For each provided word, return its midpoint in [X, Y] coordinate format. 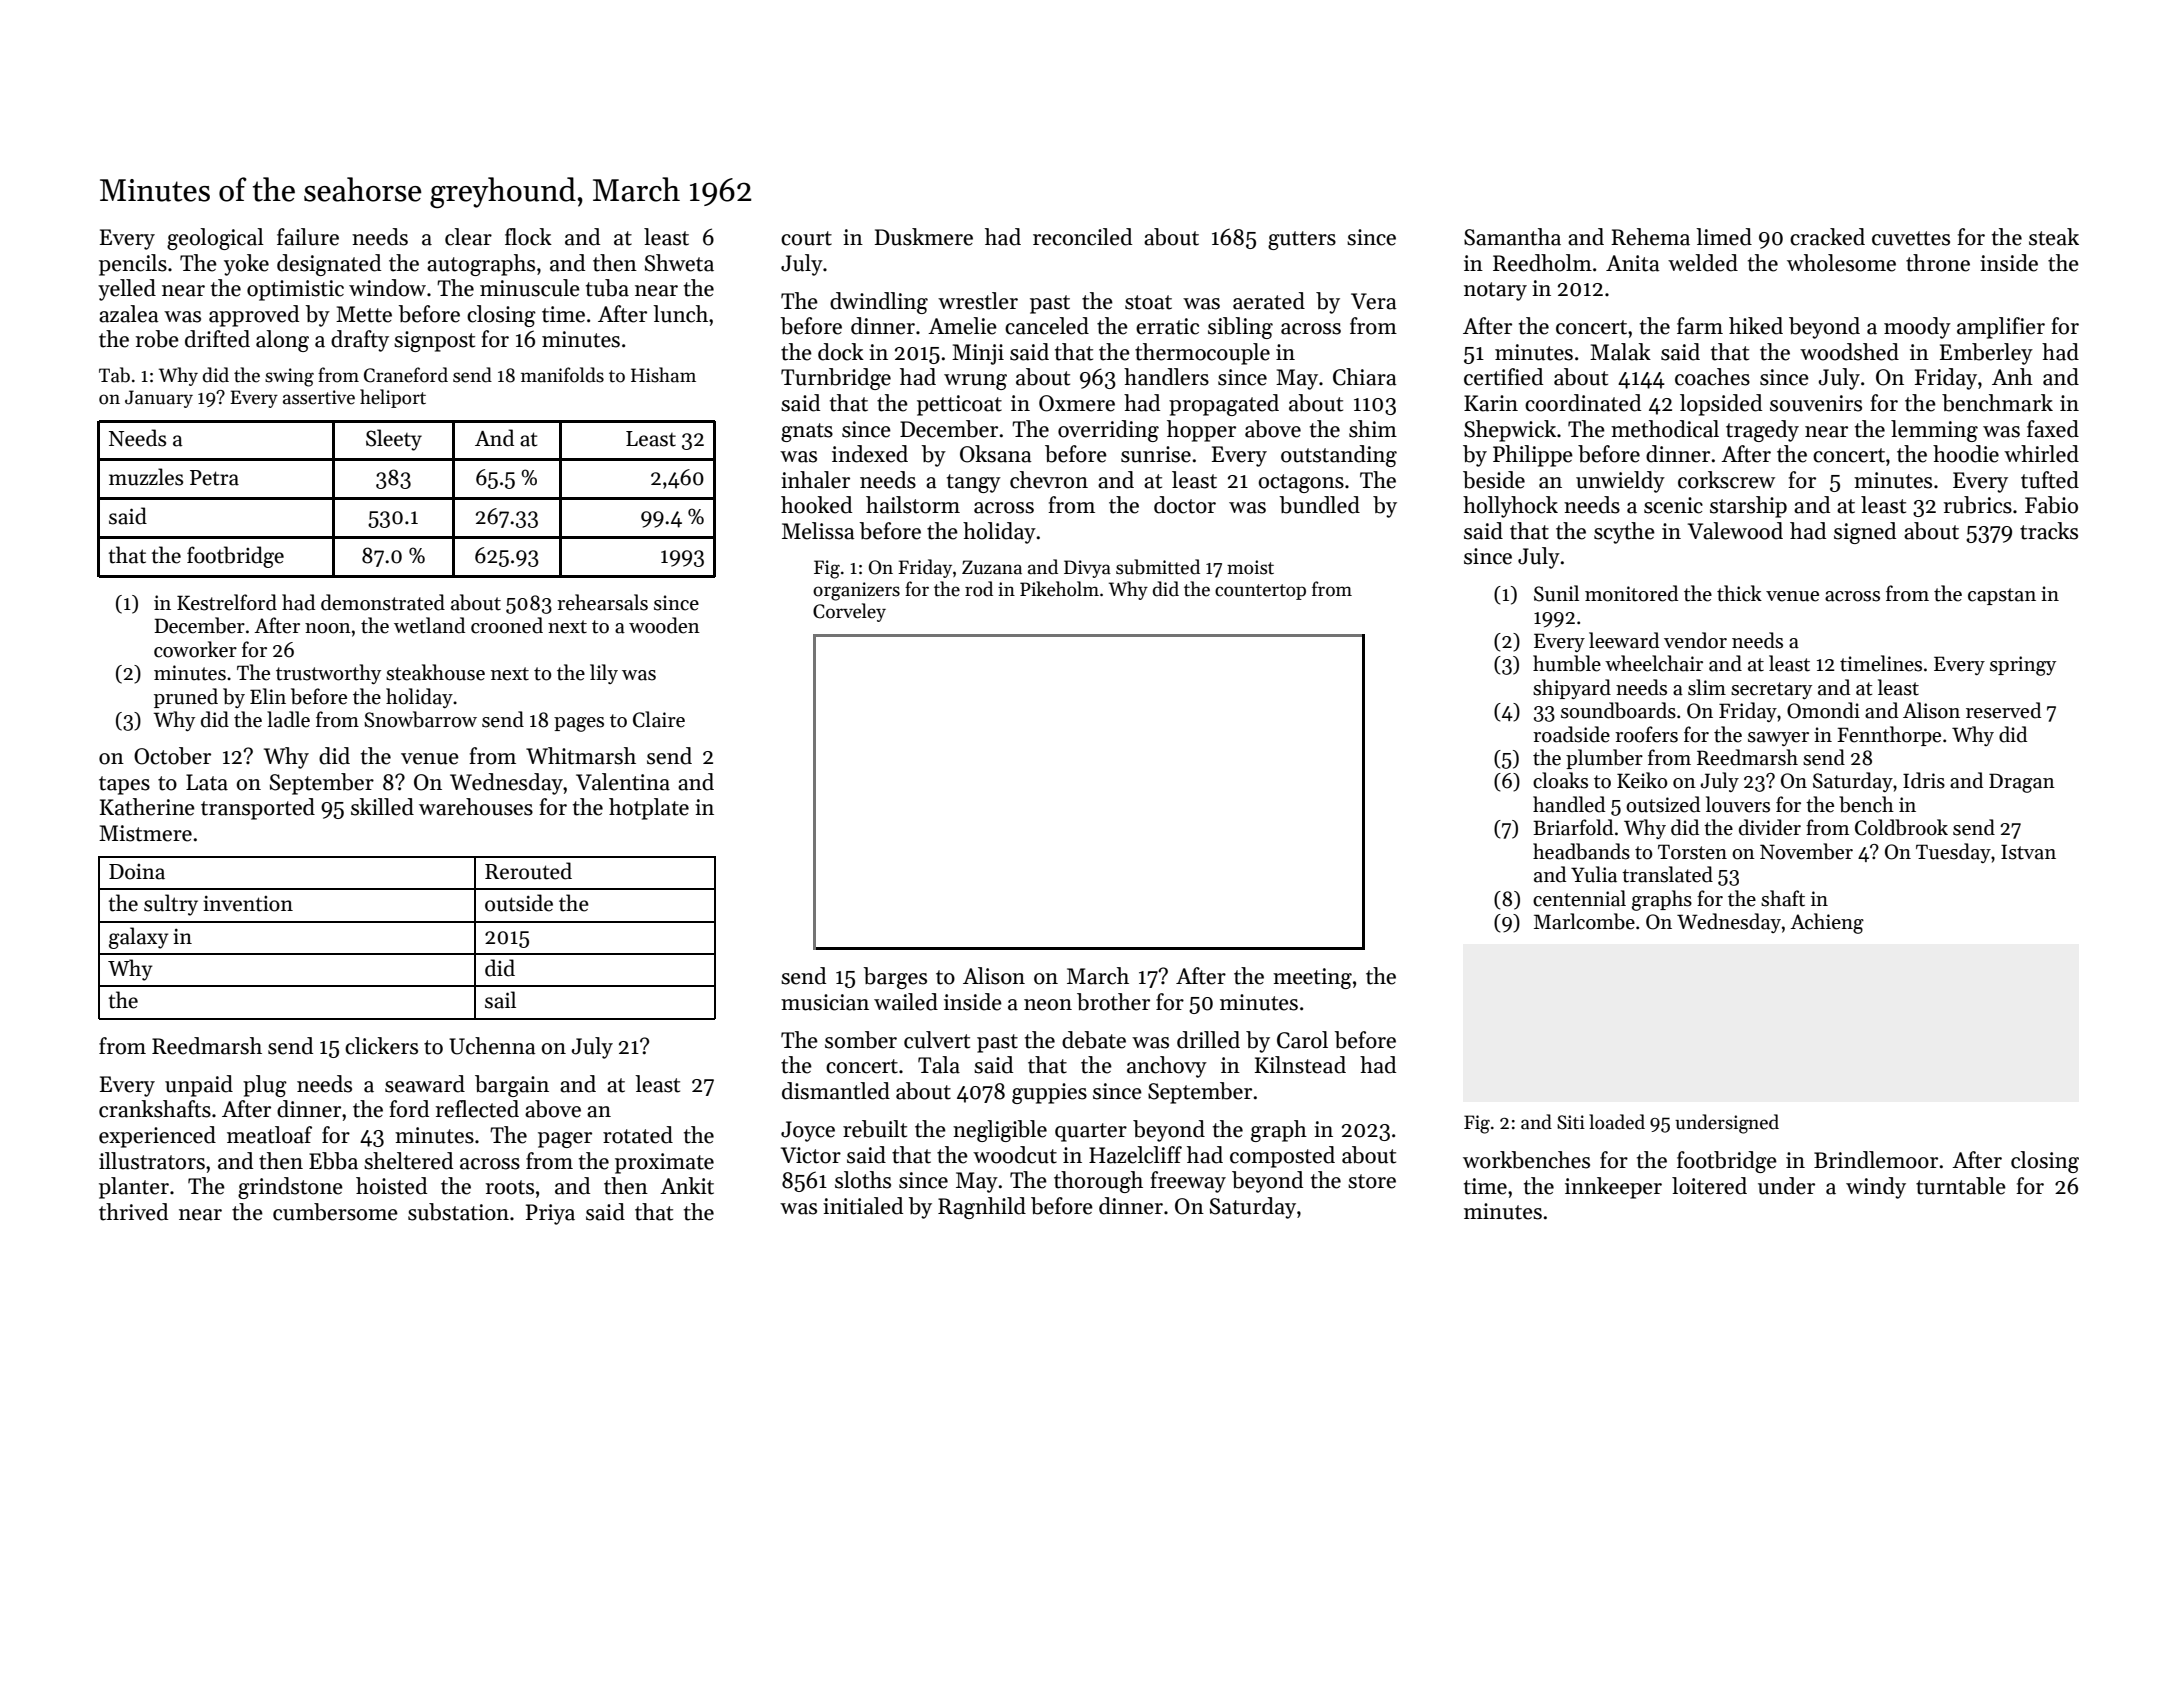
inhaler [815, 480]
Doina [137, 872]
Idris [1924, 780]
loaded [1617, 1122]
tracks [2049, 531]
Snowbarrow [420, 719]
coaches [1712, 377]
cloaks [1560, 780]
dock [841, 352]
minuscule [530, 288]
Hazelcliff [1135, 1155]
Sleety [394, 440]
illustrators [152, 1161]
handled [1569, 804]
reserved [2003, 710]
